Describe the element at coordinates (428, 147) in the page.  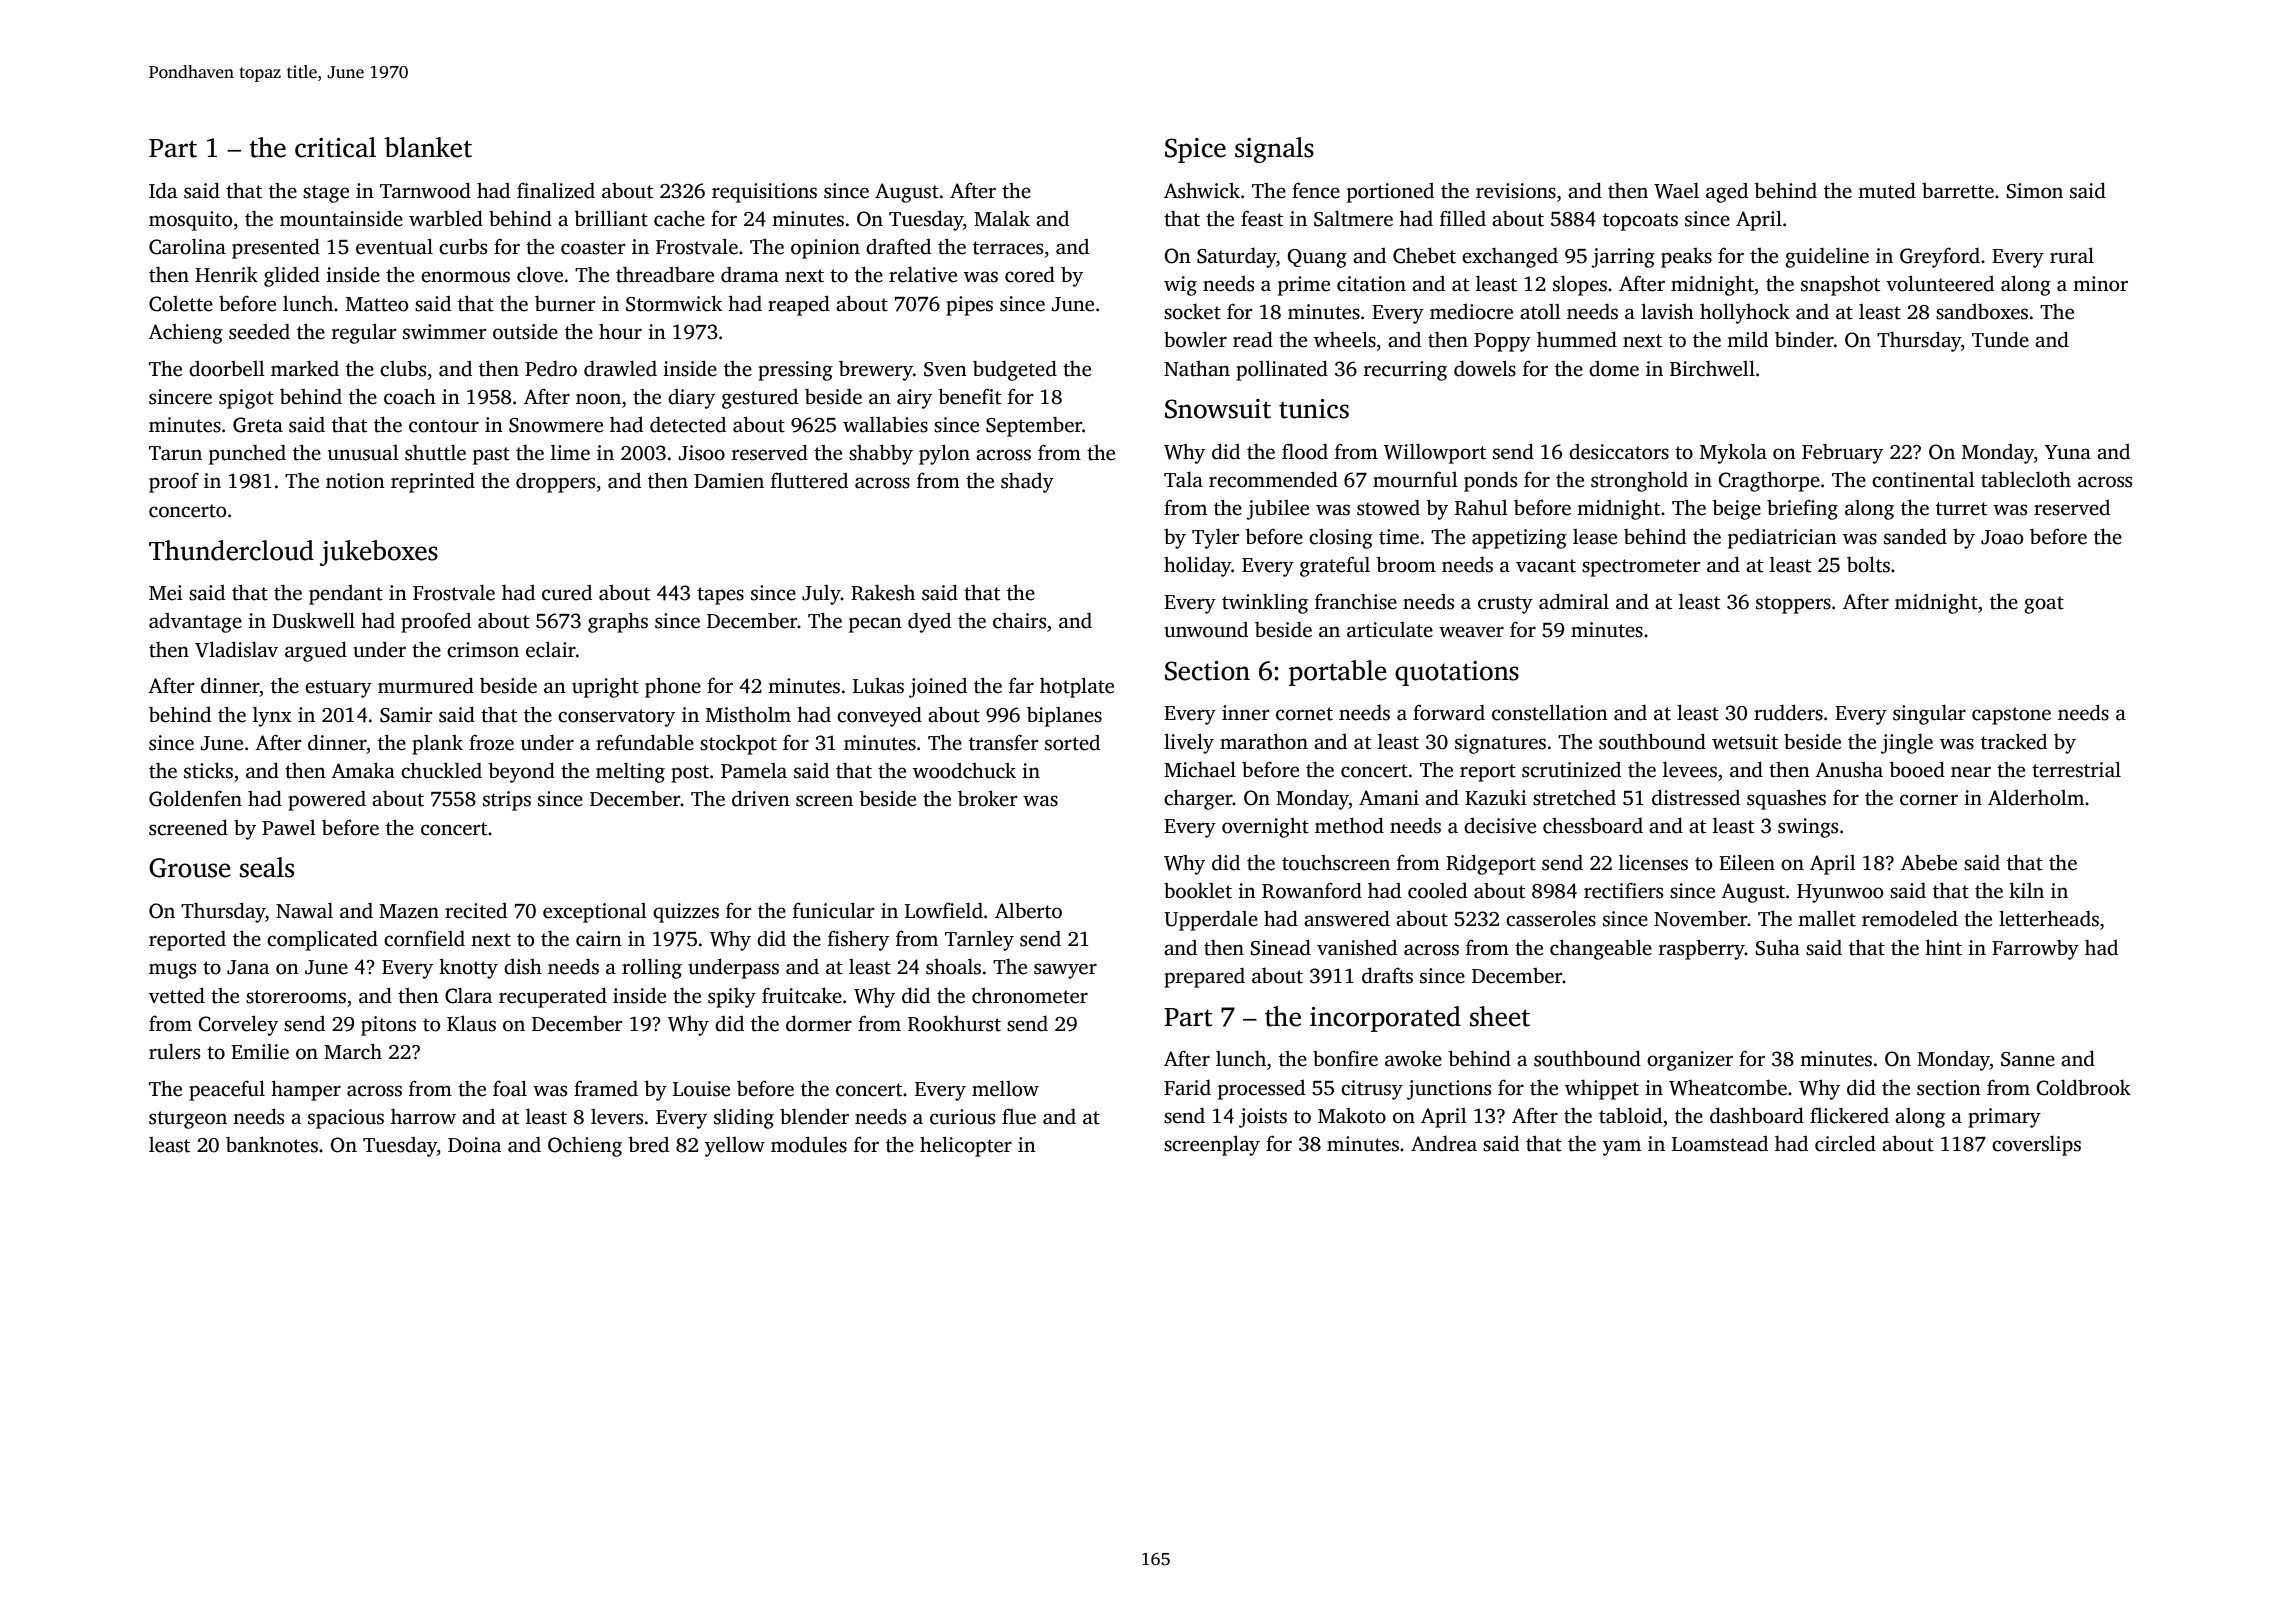
I see `blanket` at that location.
